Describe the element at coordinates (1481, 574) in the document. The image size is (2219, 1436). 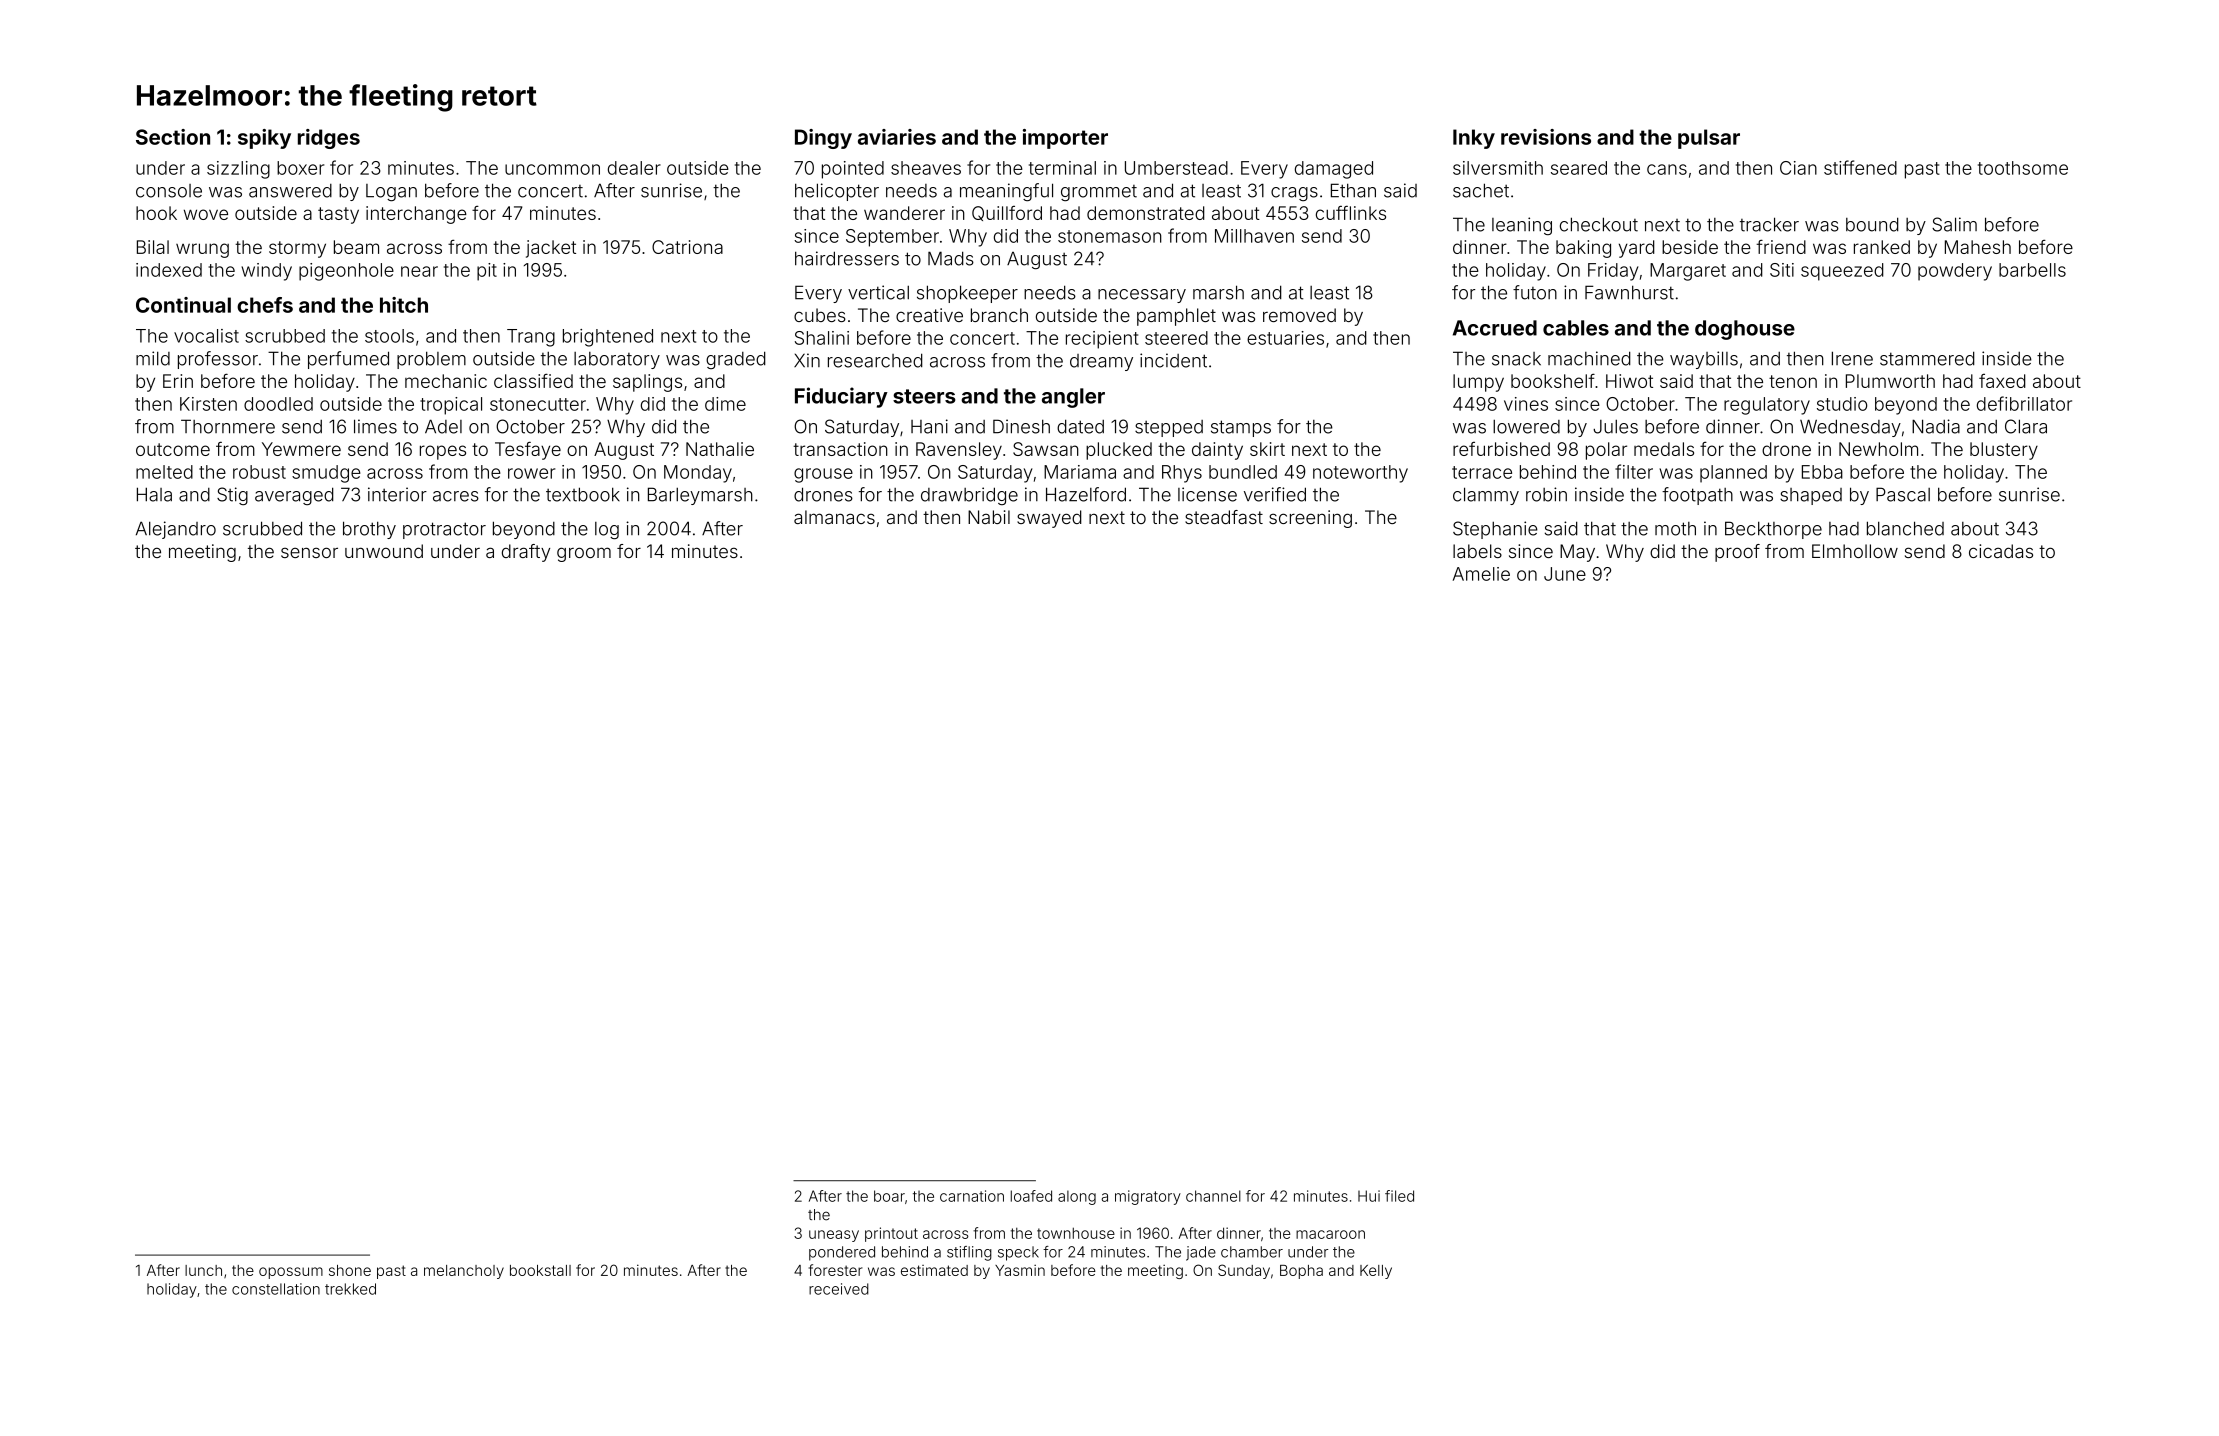
I see `Amelie` at that location.
